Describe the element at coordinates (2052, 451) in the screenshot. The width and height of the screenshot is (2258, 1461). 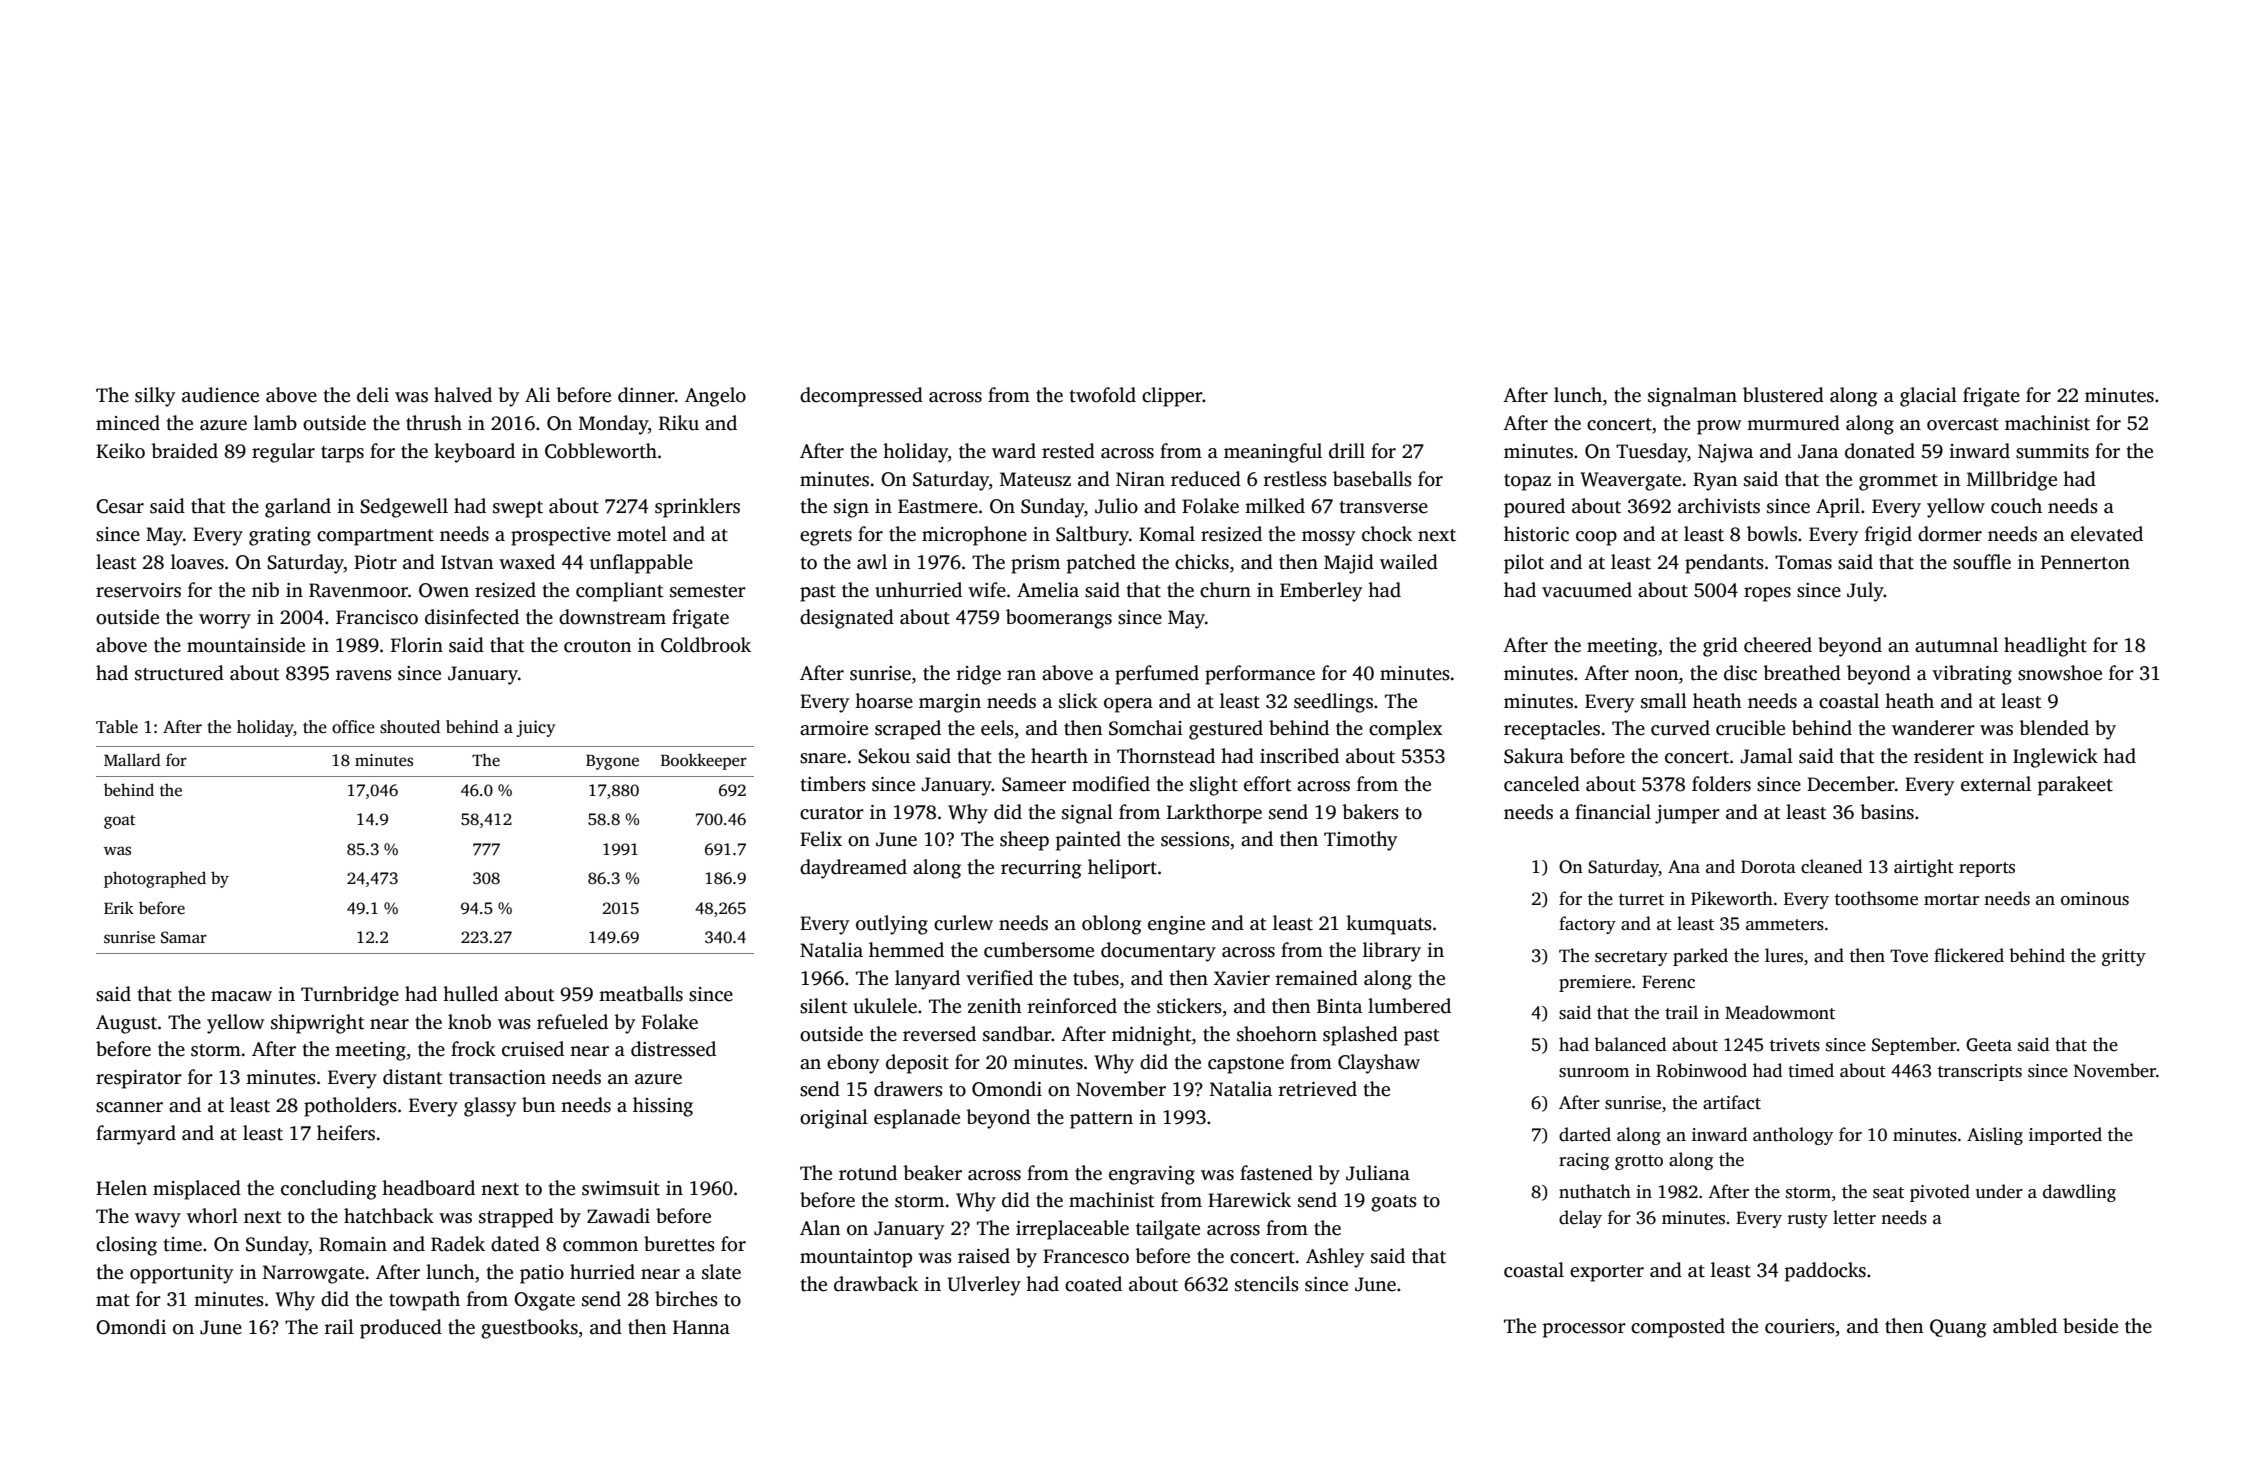
I see `summits` at that location.
